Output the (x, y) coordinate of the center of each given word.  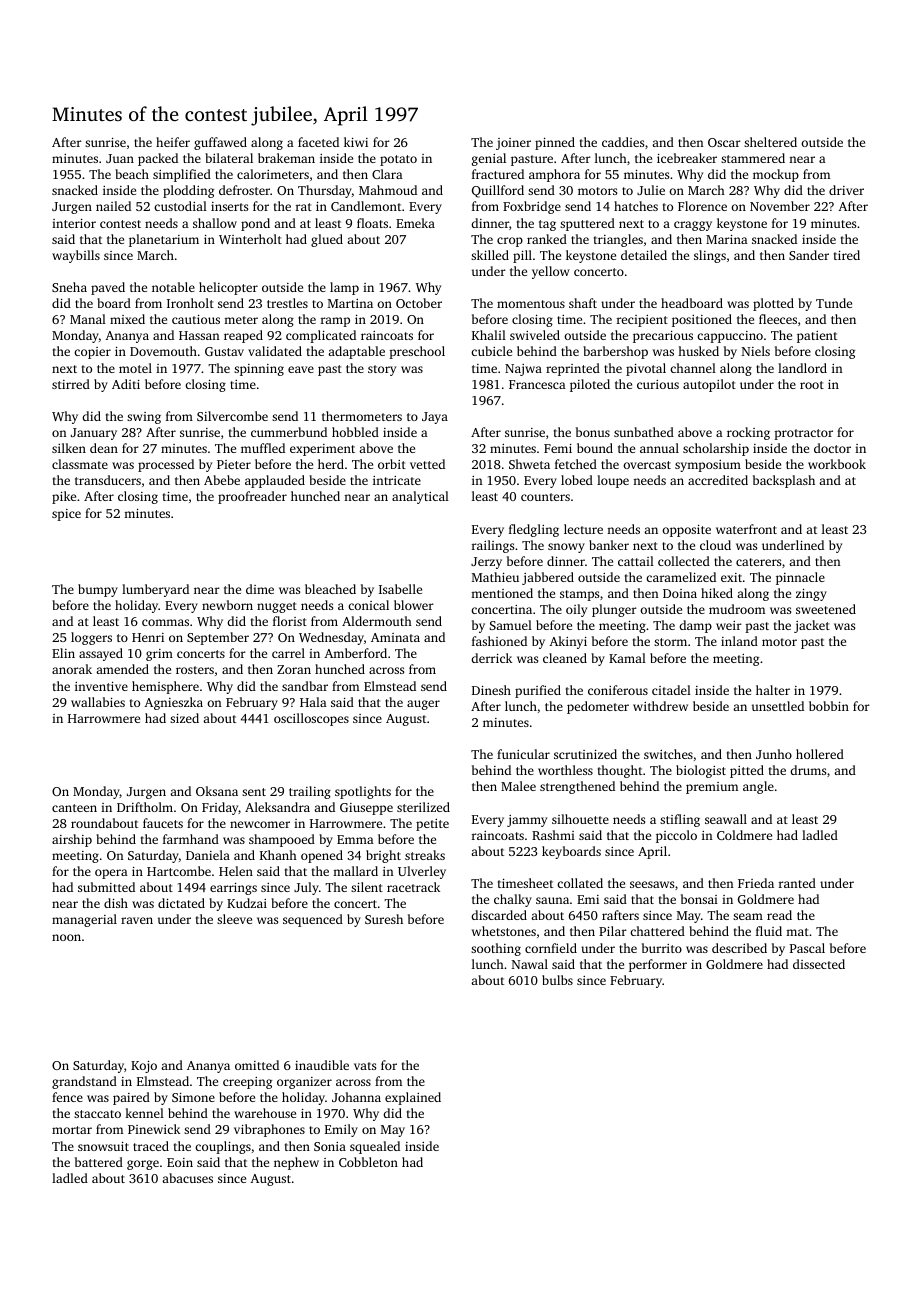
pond (255, 224)
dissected (819, 964)
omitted (257, 1065)
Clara (387, 174)
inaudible (322, 1065)
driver (846, 190)
